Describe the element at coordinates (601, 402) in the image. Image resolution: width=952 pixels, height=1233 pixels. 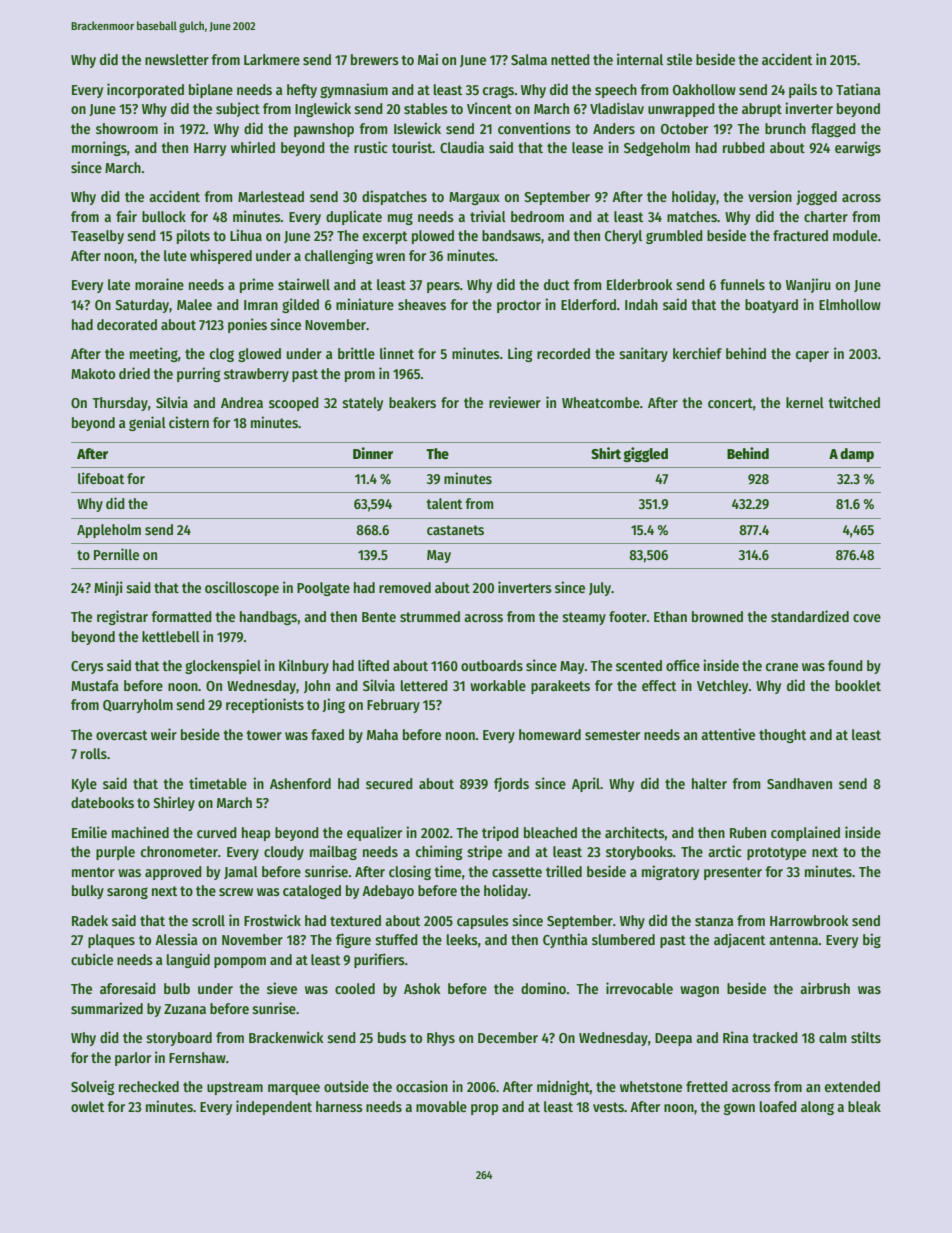
I see `Wheatcombe` at that location.
